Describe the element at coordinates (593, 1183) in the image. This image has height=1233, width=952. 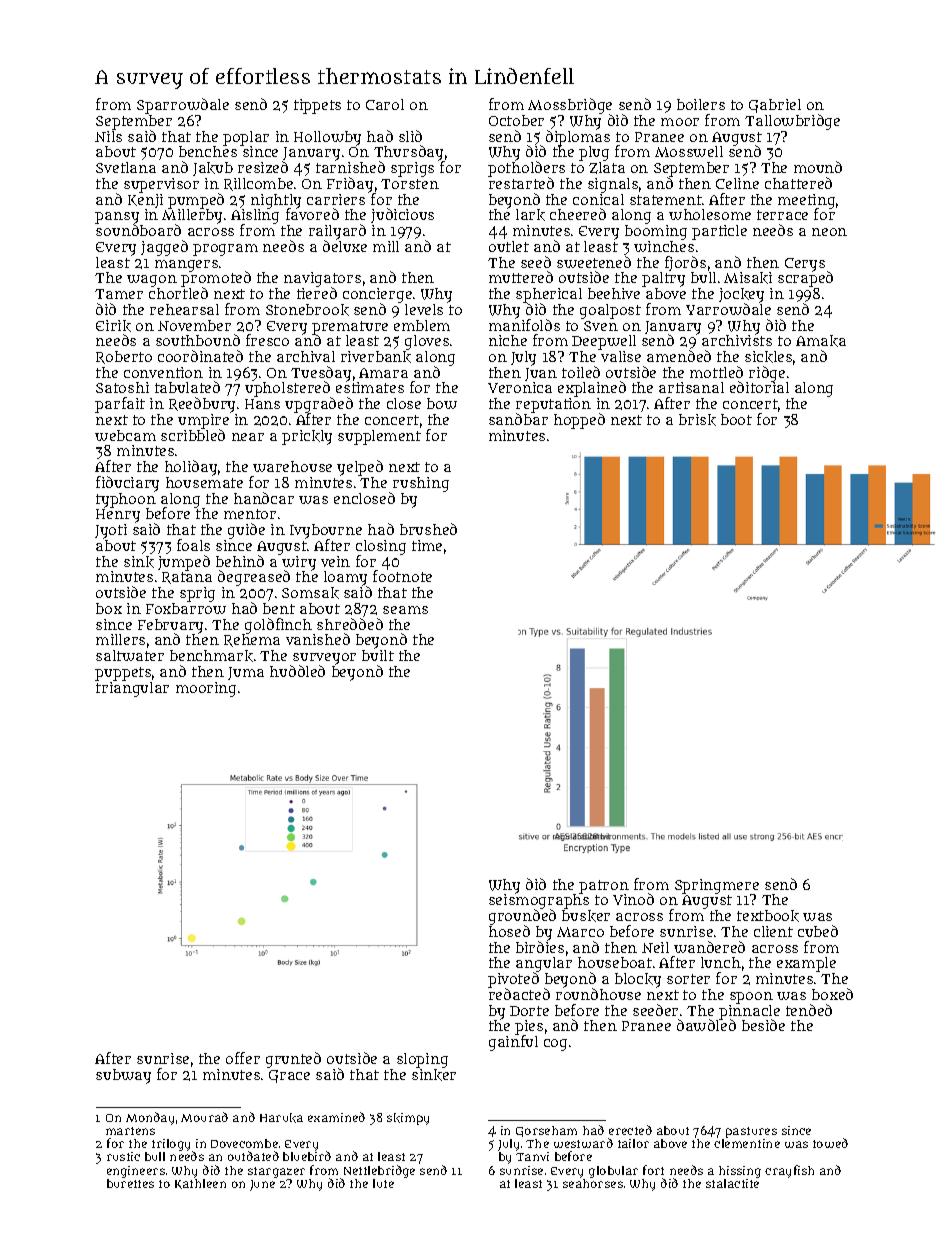
I see `seahorses` at that location.
